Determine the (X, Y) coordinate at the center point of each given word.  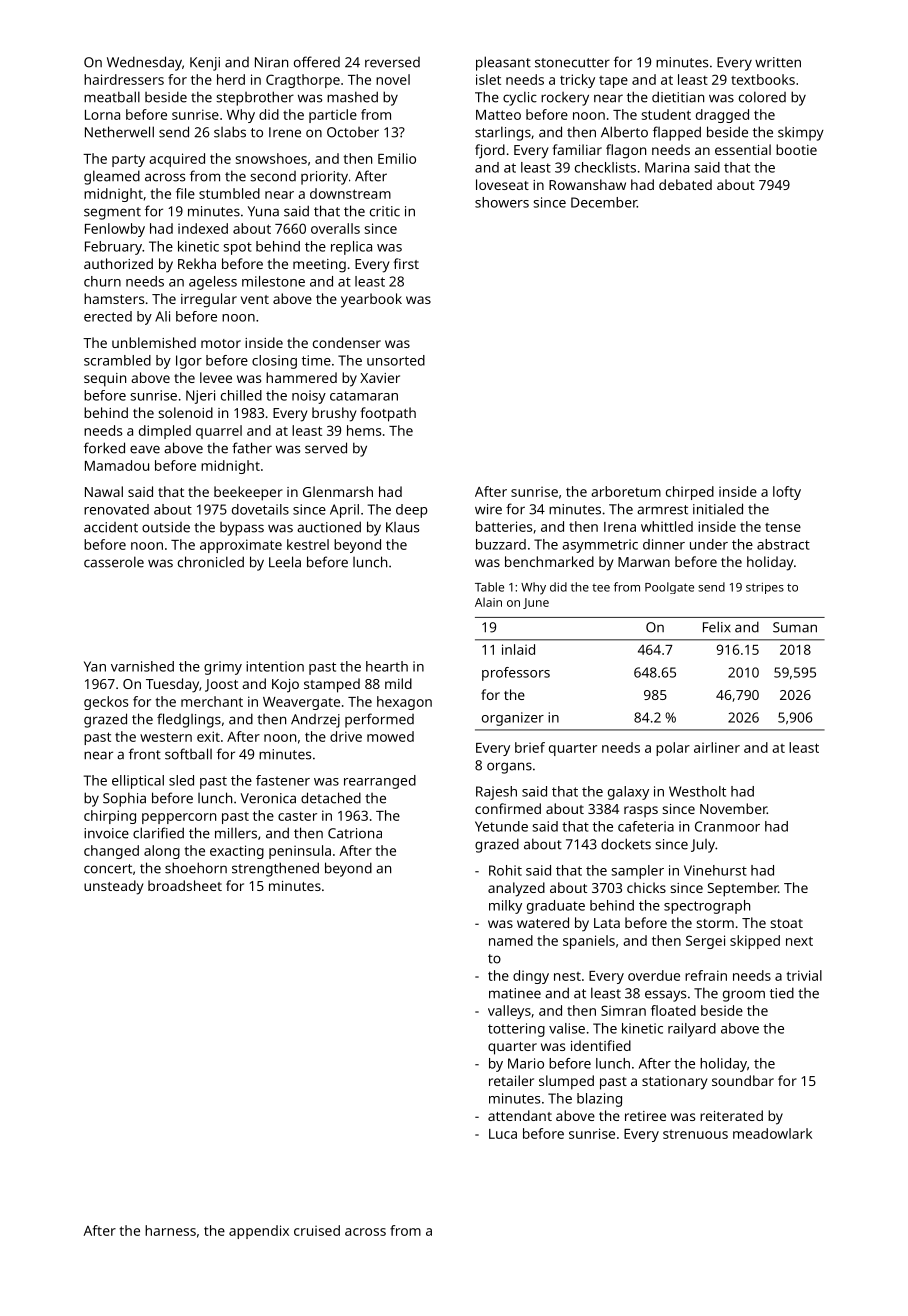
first (406, 263)
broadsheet (185, 885)
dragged (722, 116)
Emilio (397, 158)
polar (673, 749)
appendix (259, 1232)
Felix (717, 627)
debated (685, 184)
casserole (114, 562)
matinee (515, 993)
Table (489, 587)
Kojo (285, 686)
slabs (230, 132)
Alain (488, 602)
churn (102, 281)
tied (782, 993)
